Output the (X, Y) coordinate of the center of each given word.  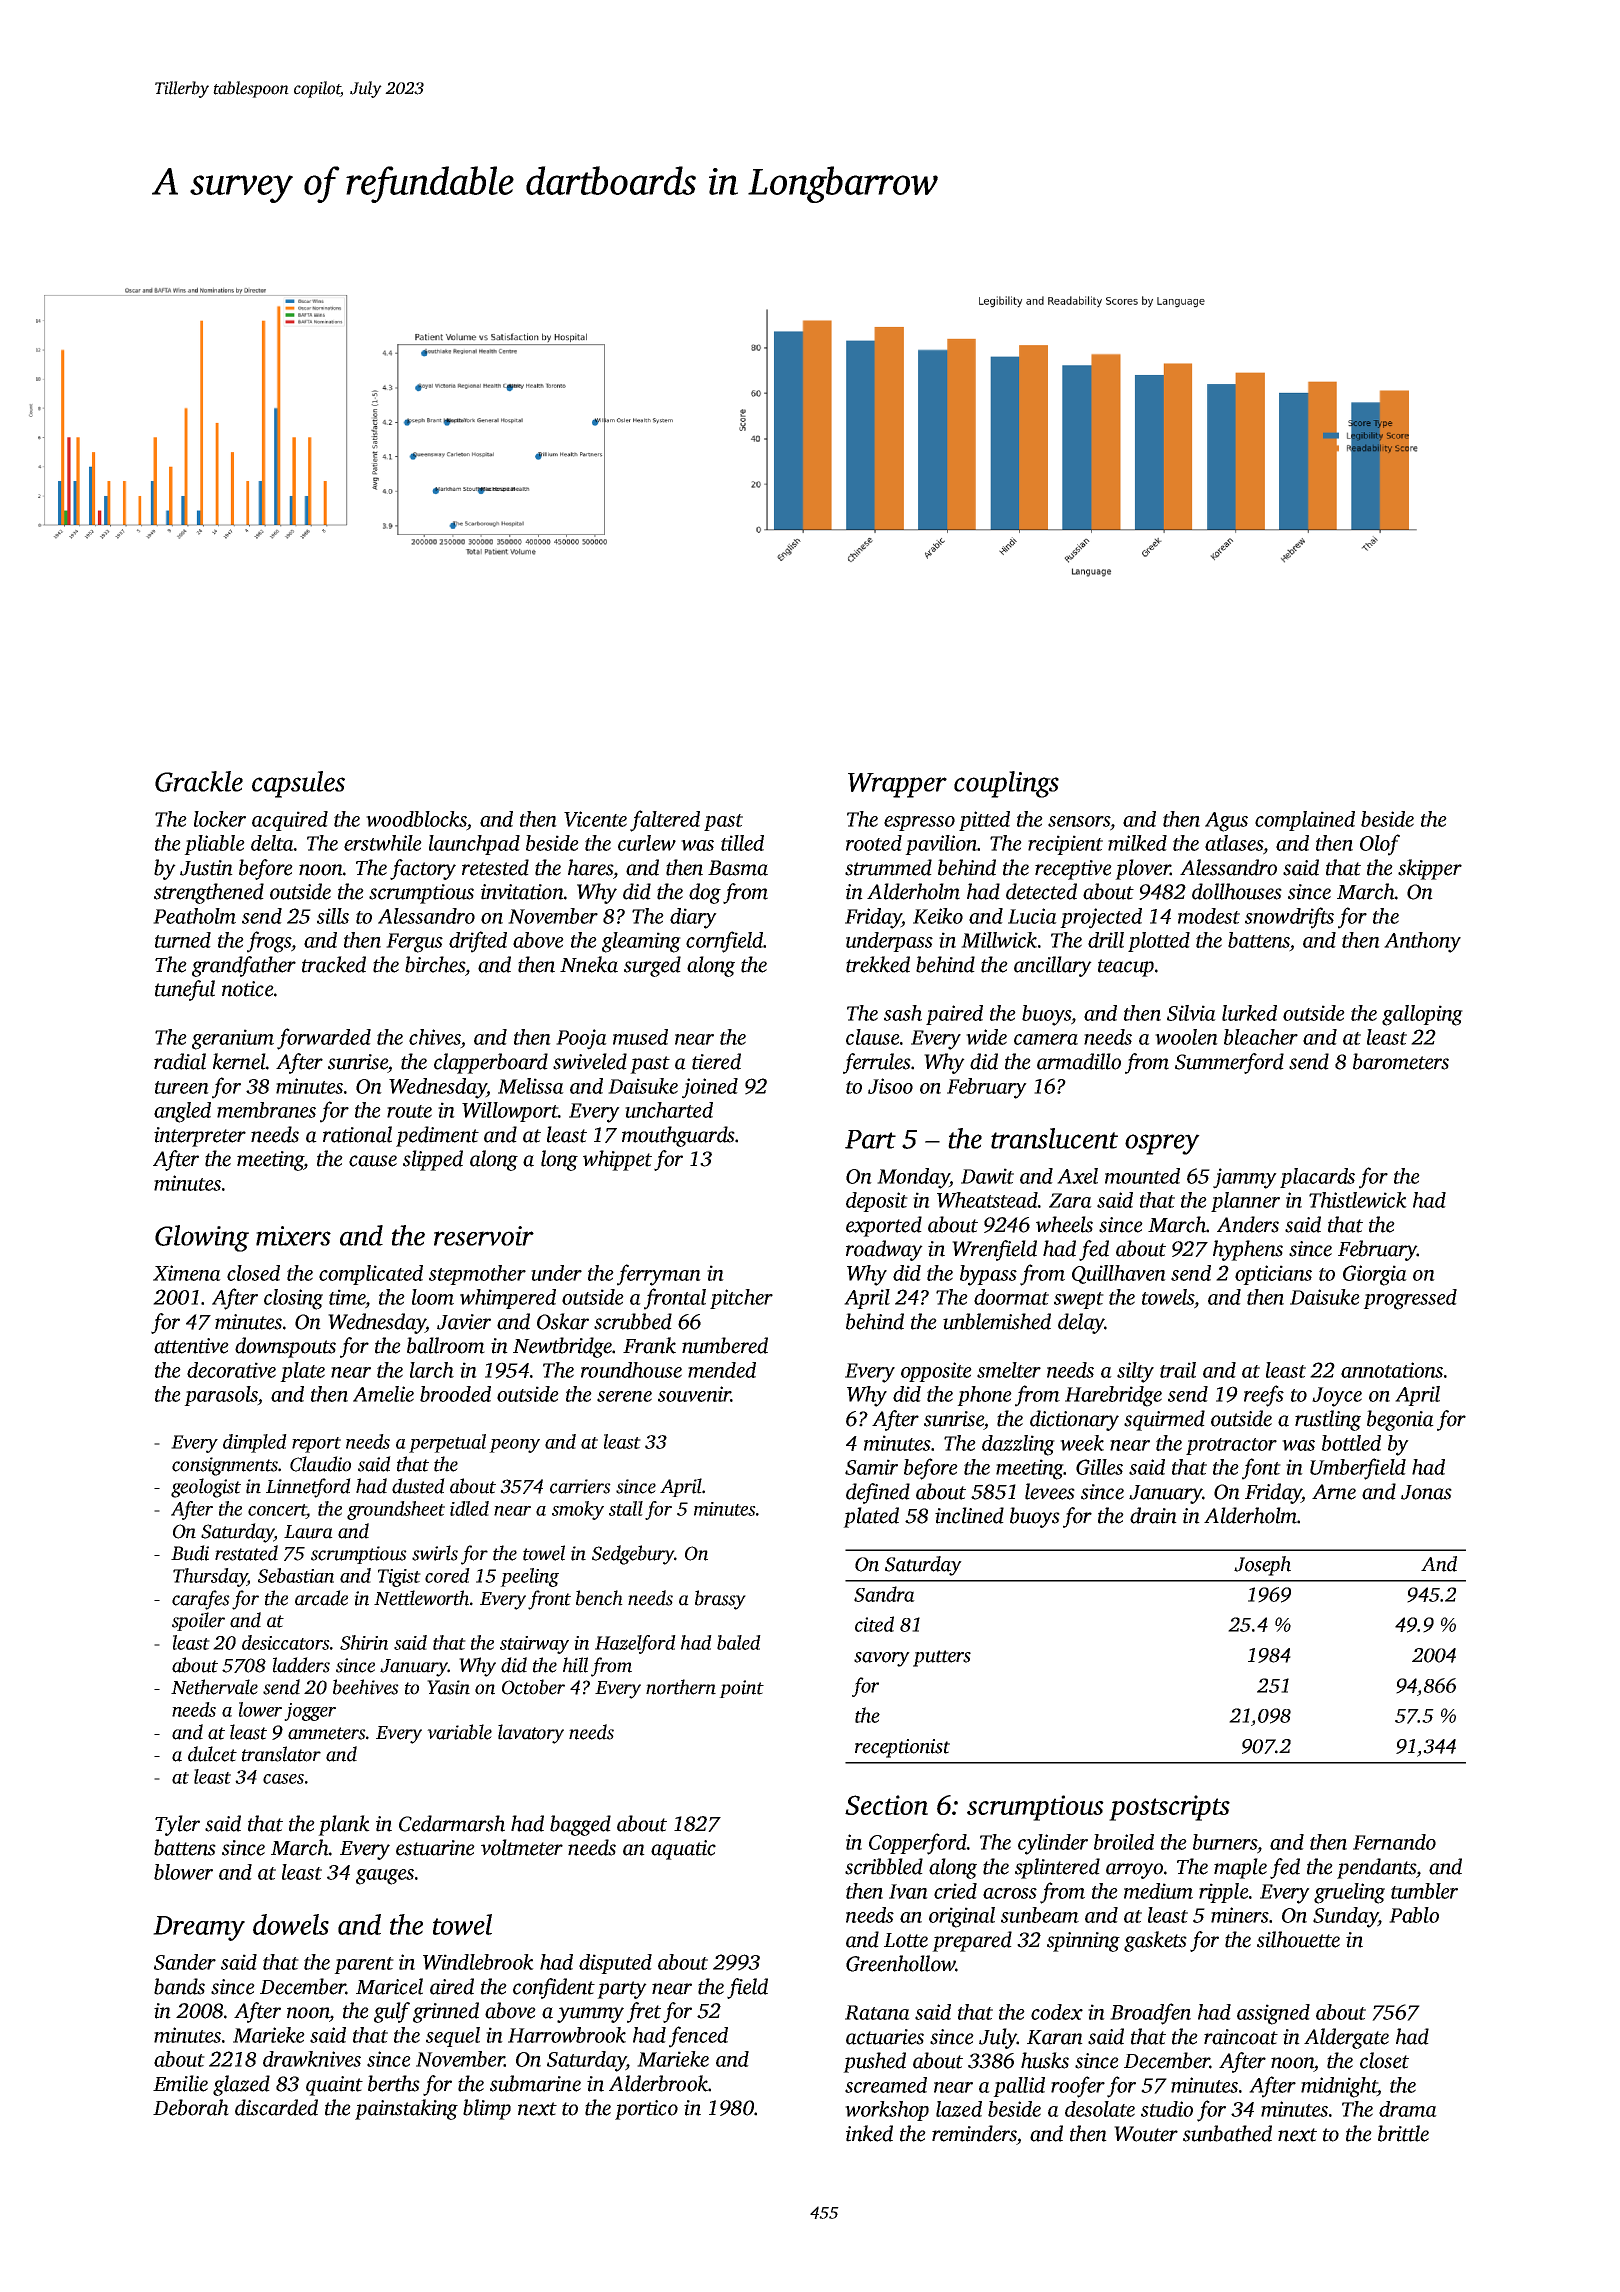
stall (626, 1508)
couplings (1006, 784)
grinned (446, 2012)
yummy (590, 2015)
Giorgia (1375, 1275)
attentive (191, 1346)
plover (1143, 869)
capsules (298, 784)
